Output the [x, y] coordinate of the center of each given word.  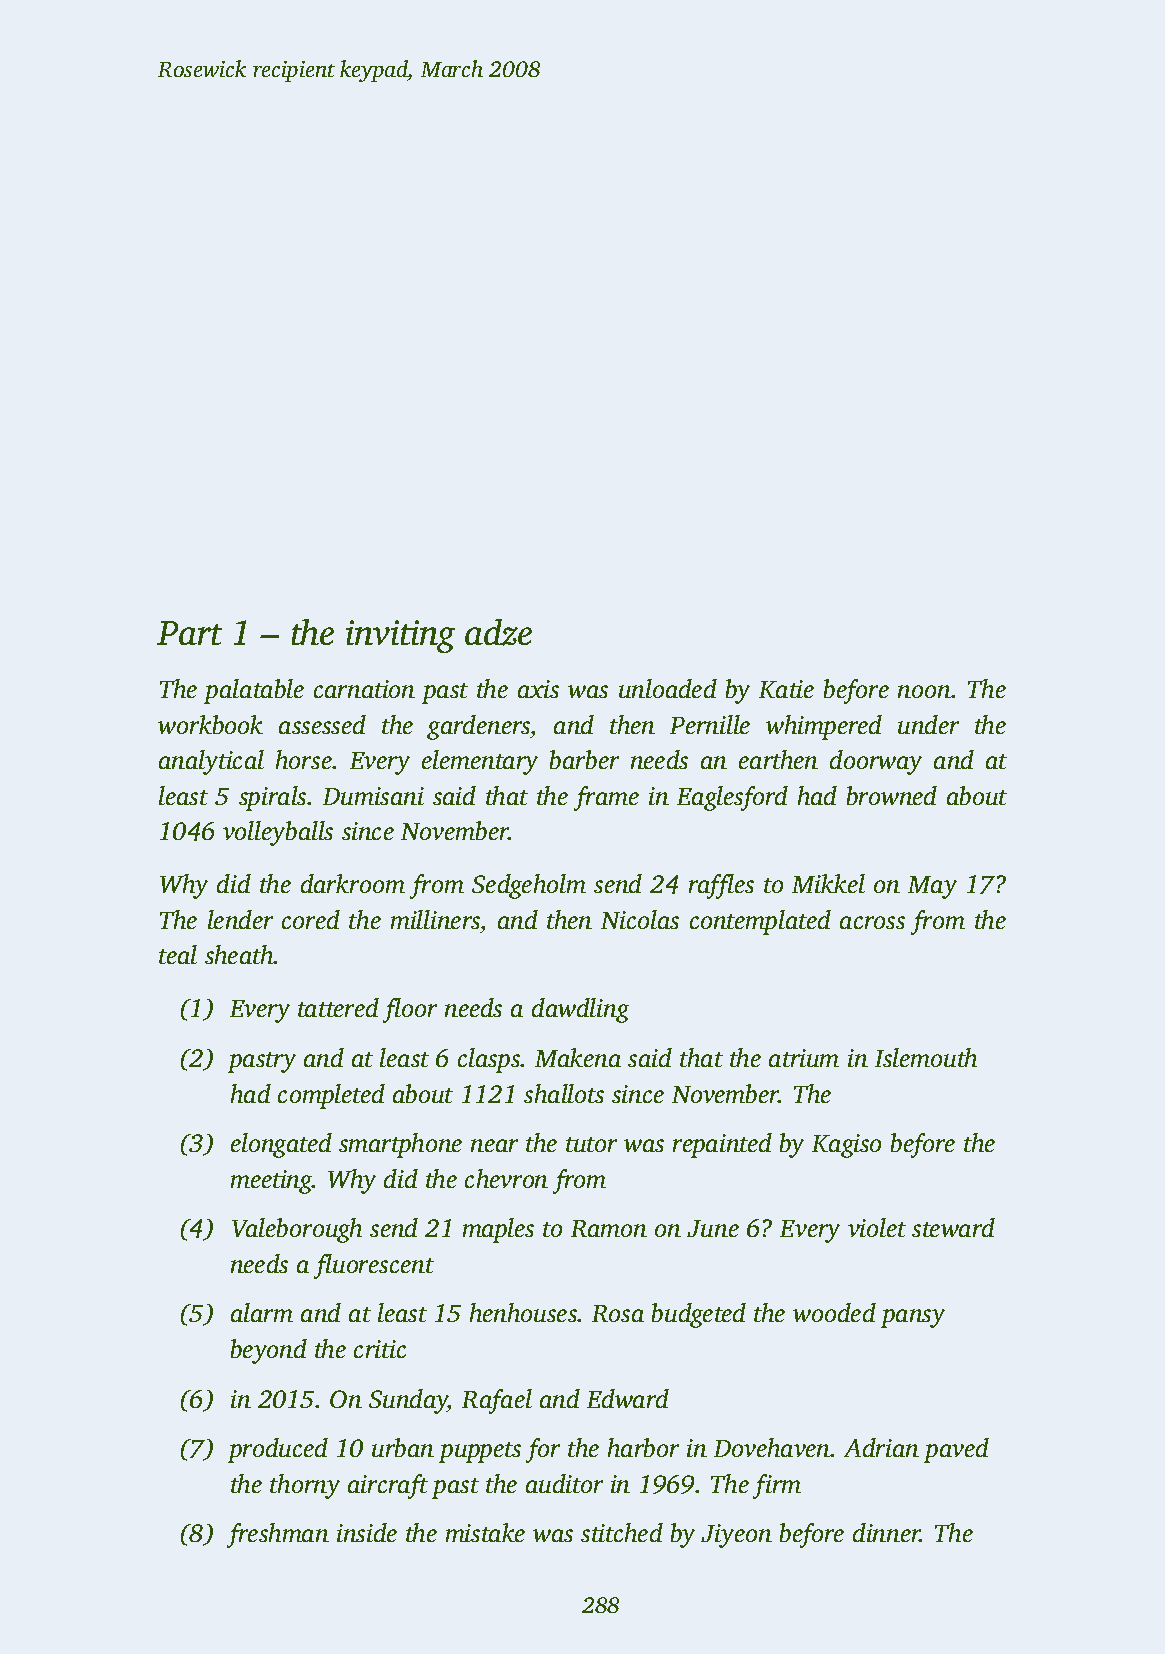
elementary [480, 762]
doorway [876, 762]
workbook [210, 724]
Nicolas [640, 919]
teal [178, 954]
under [928, 724]
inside [367, 1532]
